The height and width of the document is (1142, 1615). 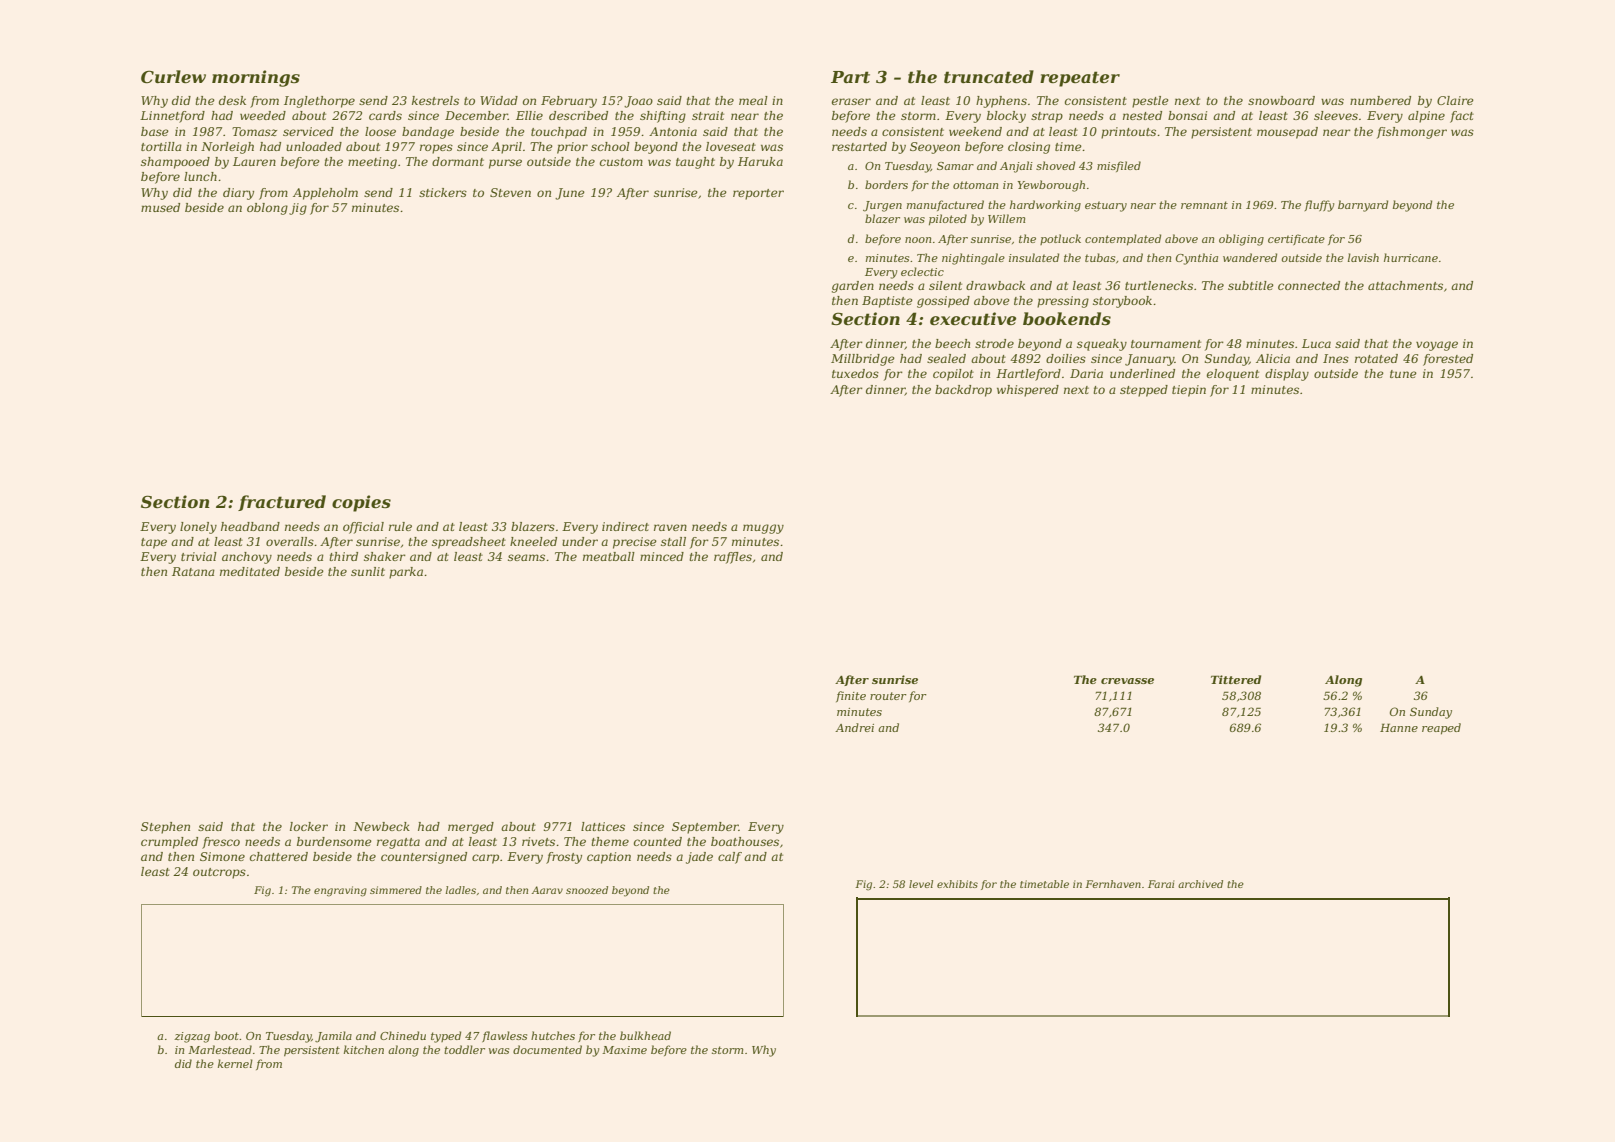 What do you see at coordinates (499, 100) in the document?
I see `Widad` at bounding box center [499, 100].
